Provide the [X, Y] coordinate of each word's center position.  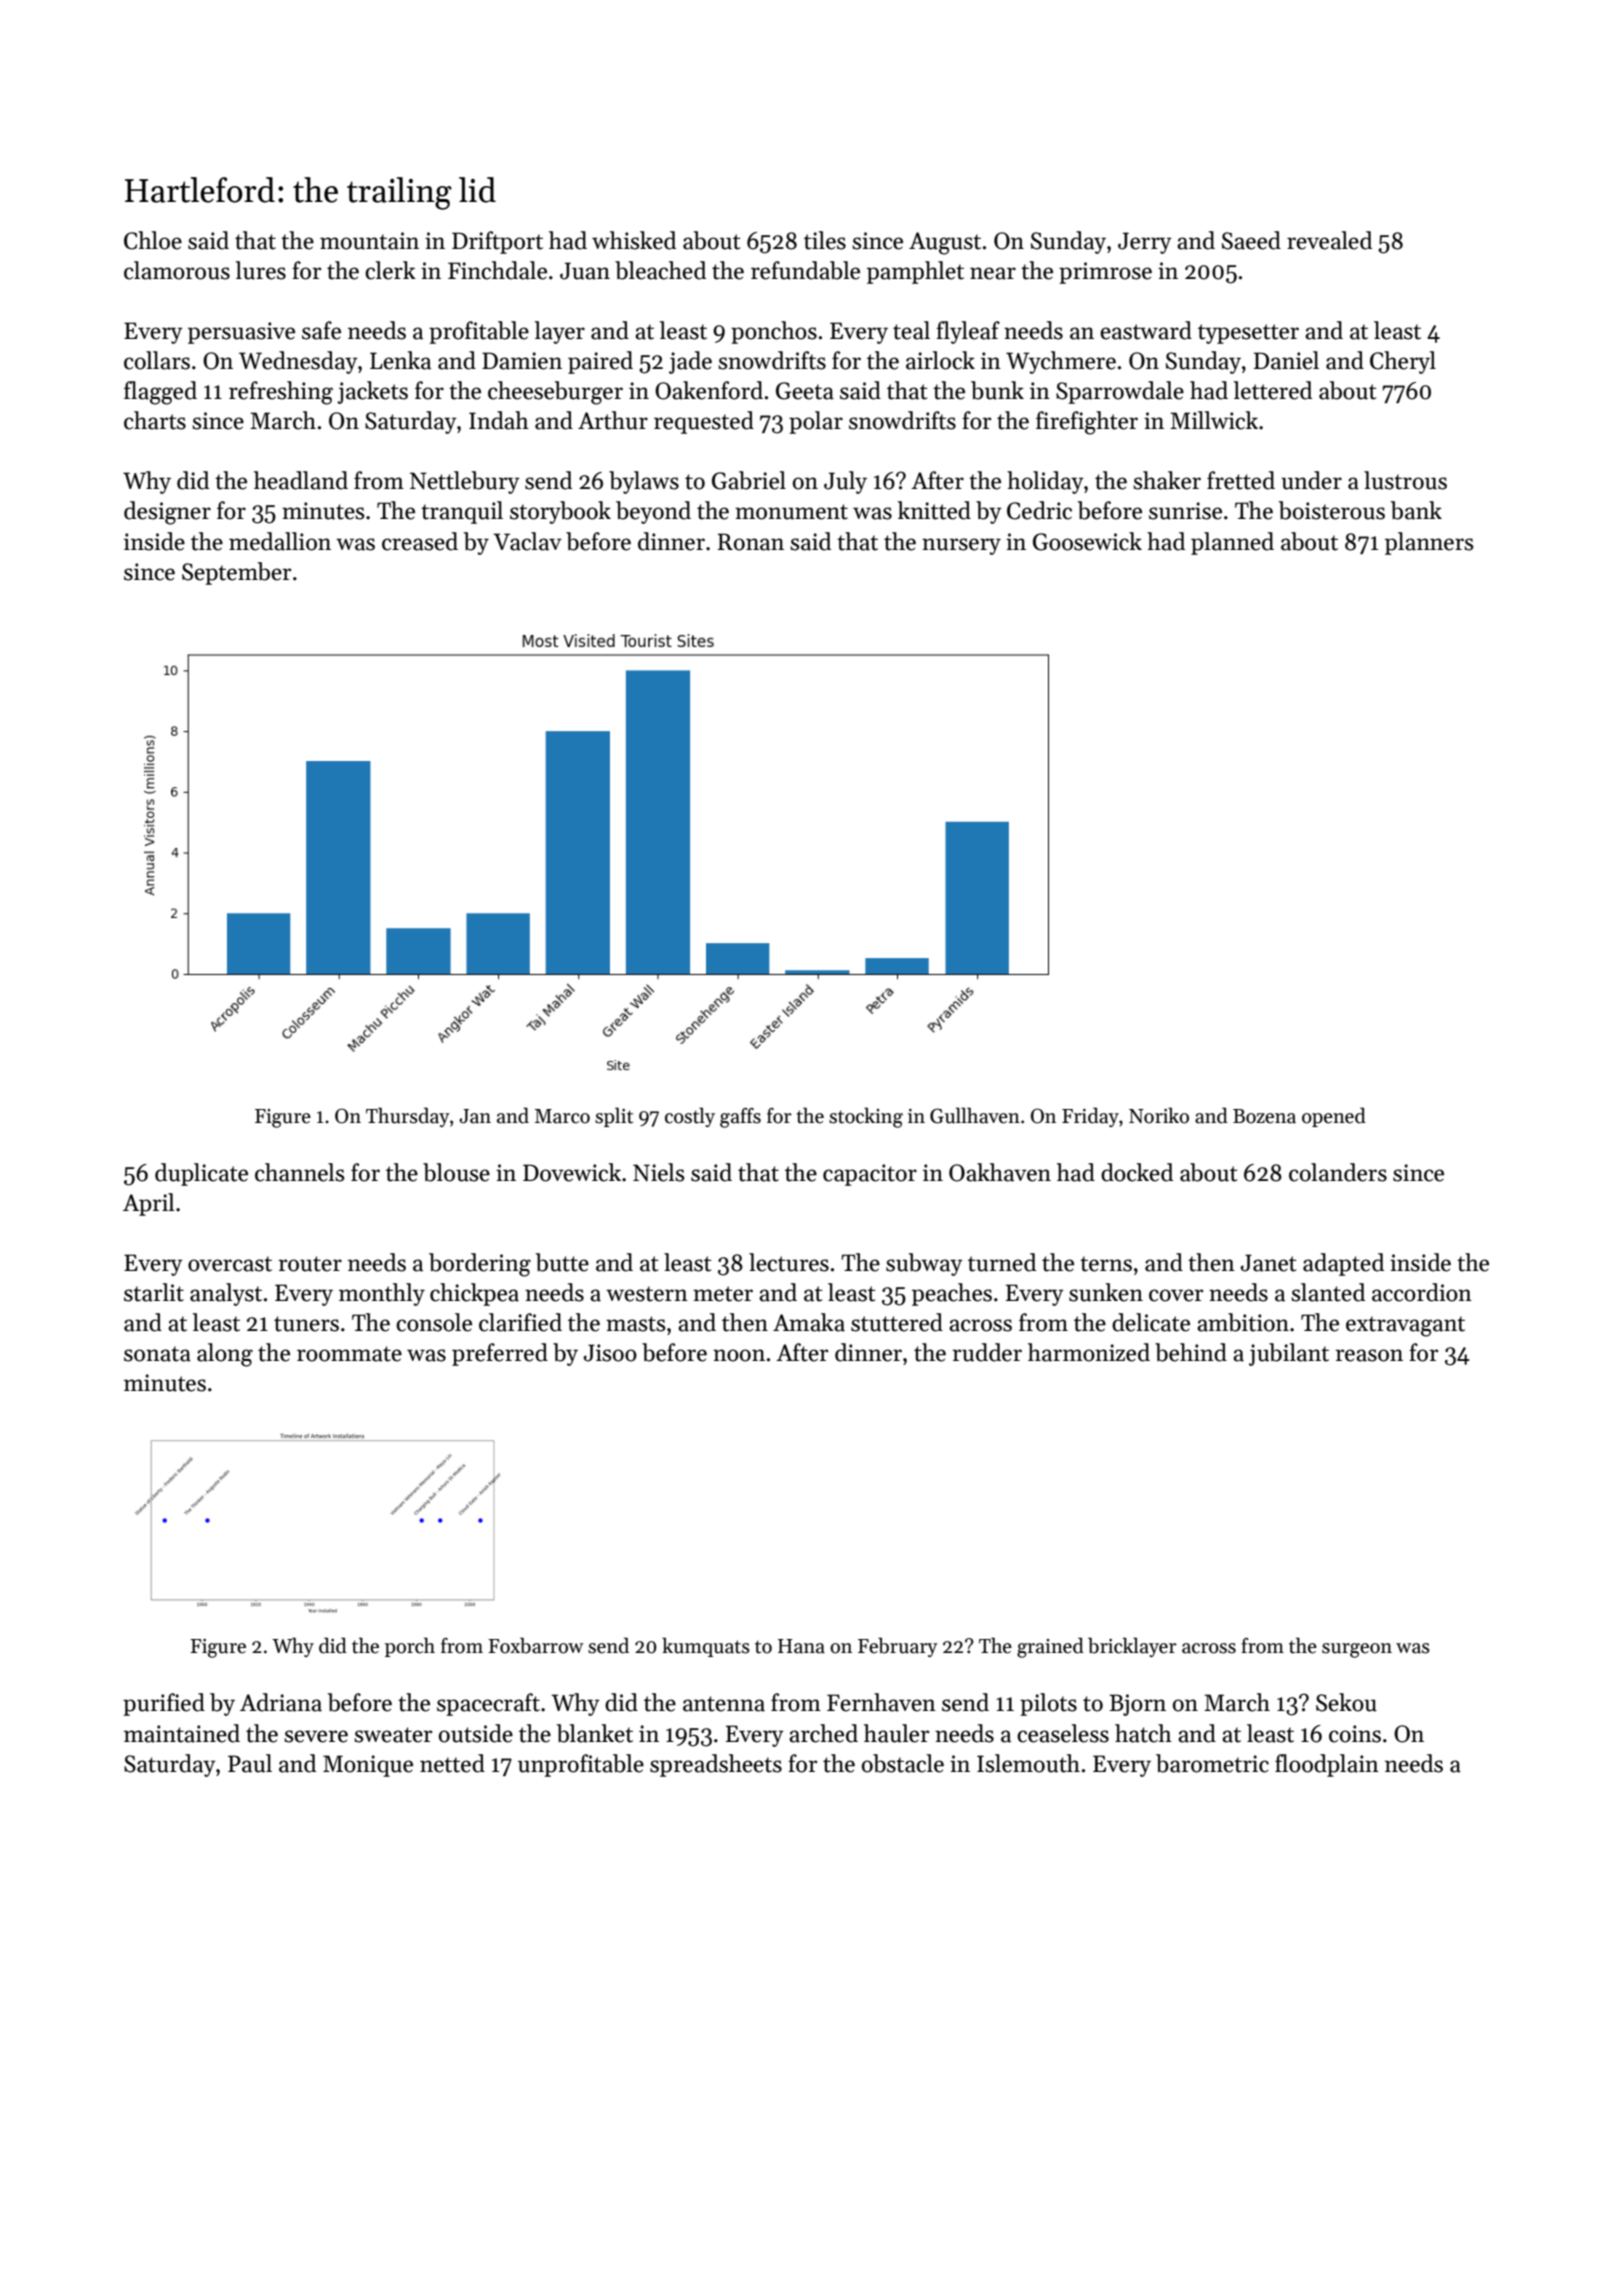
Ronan [750, 542]
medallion [280, 541]
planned [1232, 543]
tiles [825, 240]
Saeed [1251, 240]
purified [164, 1704]
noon [739, 1355]
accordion [1422, 1292]
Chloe [153, 240]
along [225, 1355]
